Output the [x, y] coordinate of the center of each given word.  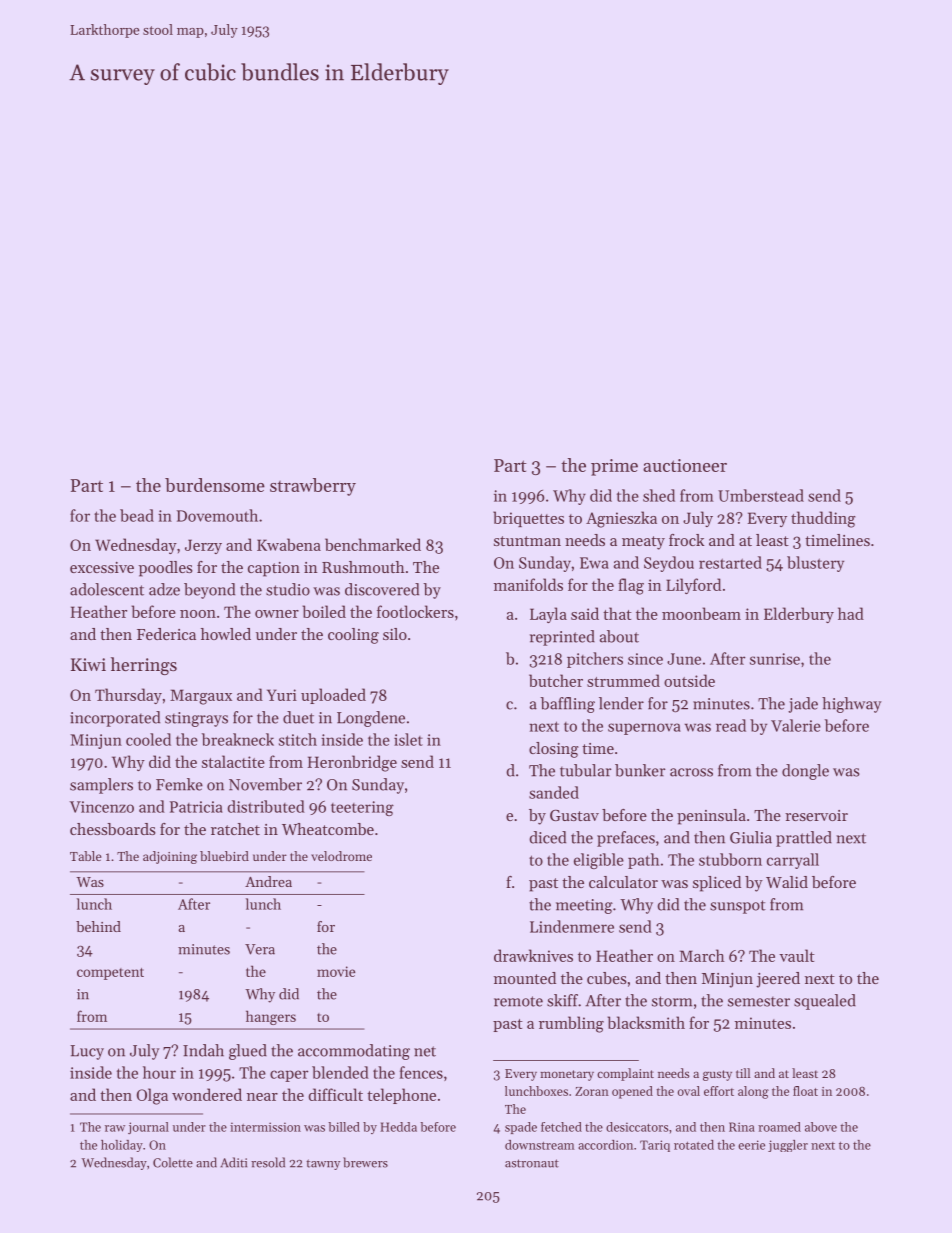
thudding [823, 519]
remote [518, 1001]
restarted [730, 562]
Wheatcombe [328, 829]
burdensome [215, 485]
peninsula [711, 817]
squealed [825, 1002]
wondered [207, 1094]
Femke [179, 784]
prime [614, 467]
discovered [382, 589]
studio [288, 589]
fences [421, 1072]
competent [110, 974]
